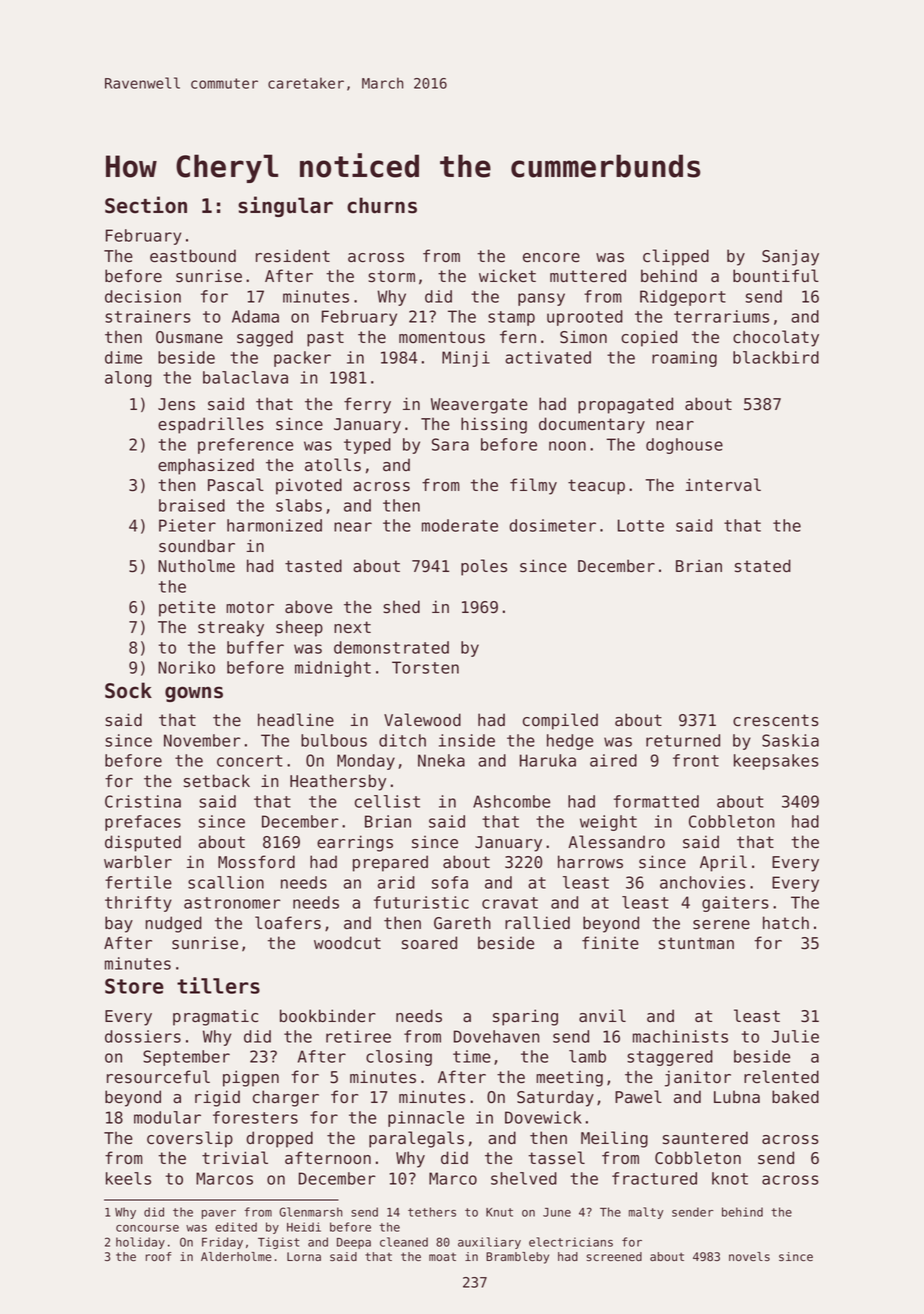  I want to click on Sara, so click(450, 444).
